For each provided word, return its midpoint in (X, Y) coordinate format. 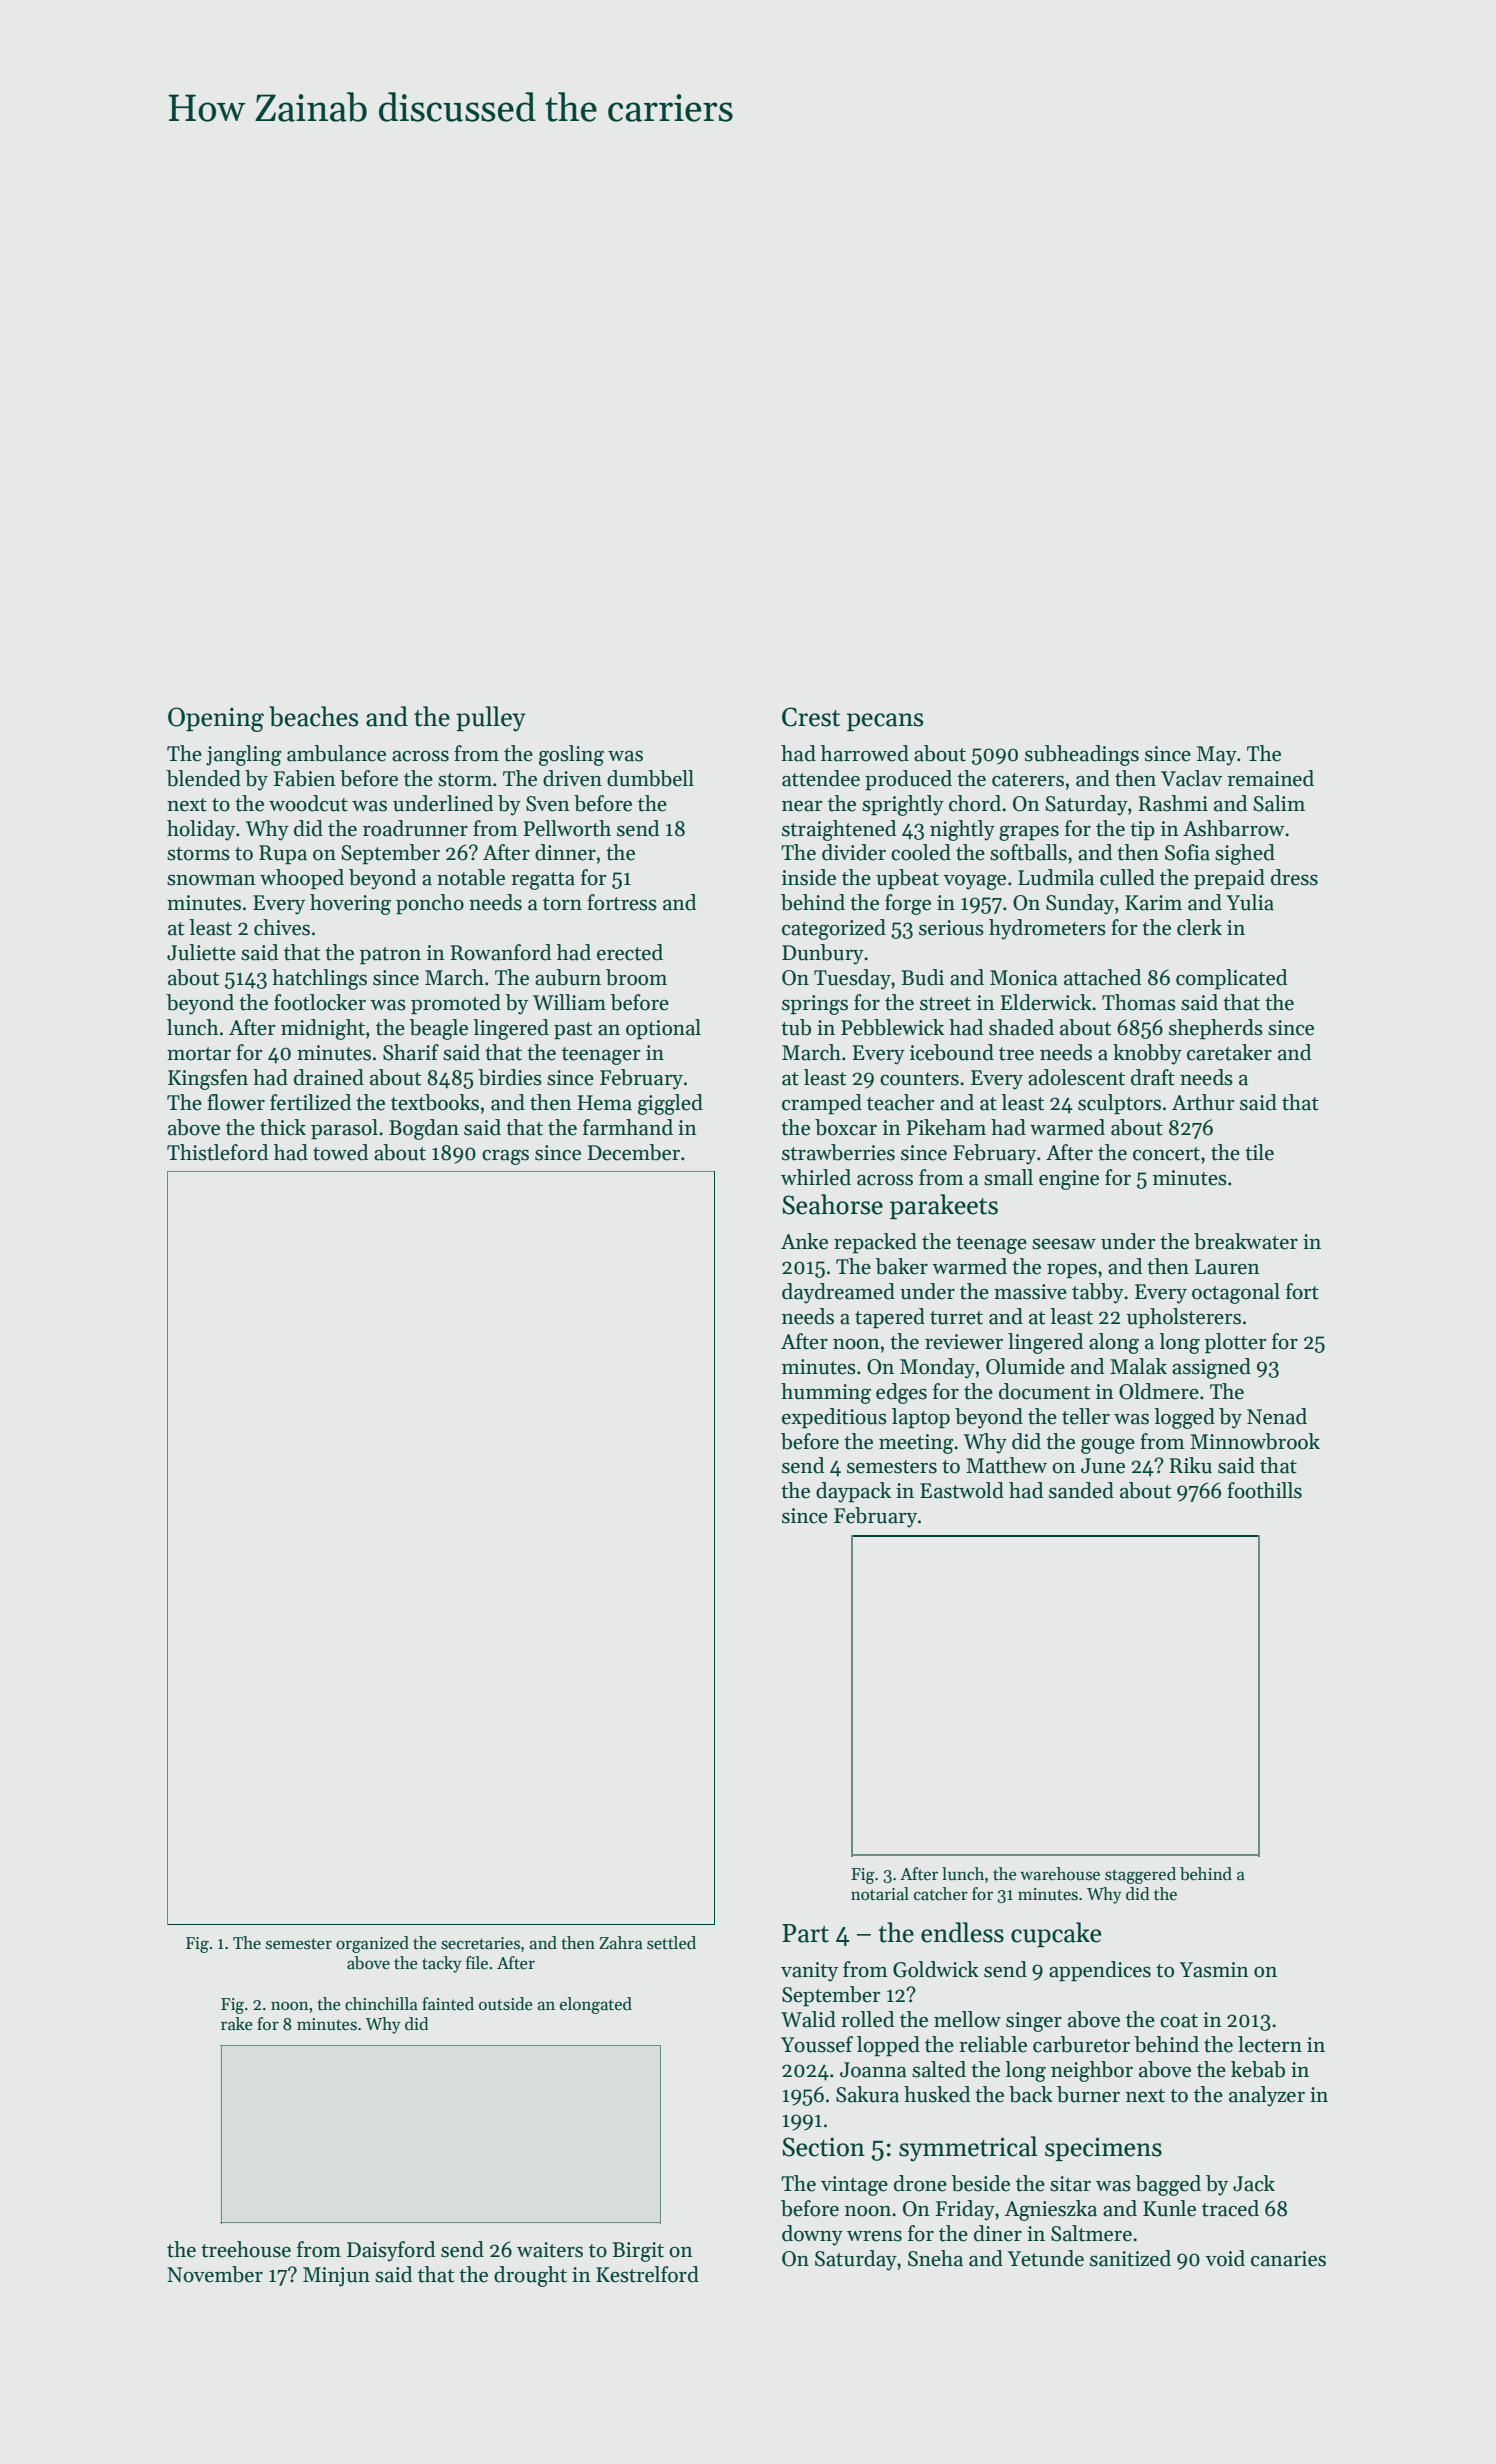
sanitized (1130, 2258)
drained (329, 1077)
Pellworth (567, 828)
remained (1270, 778)
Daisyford (391, 2251)
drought (530, 2276)
